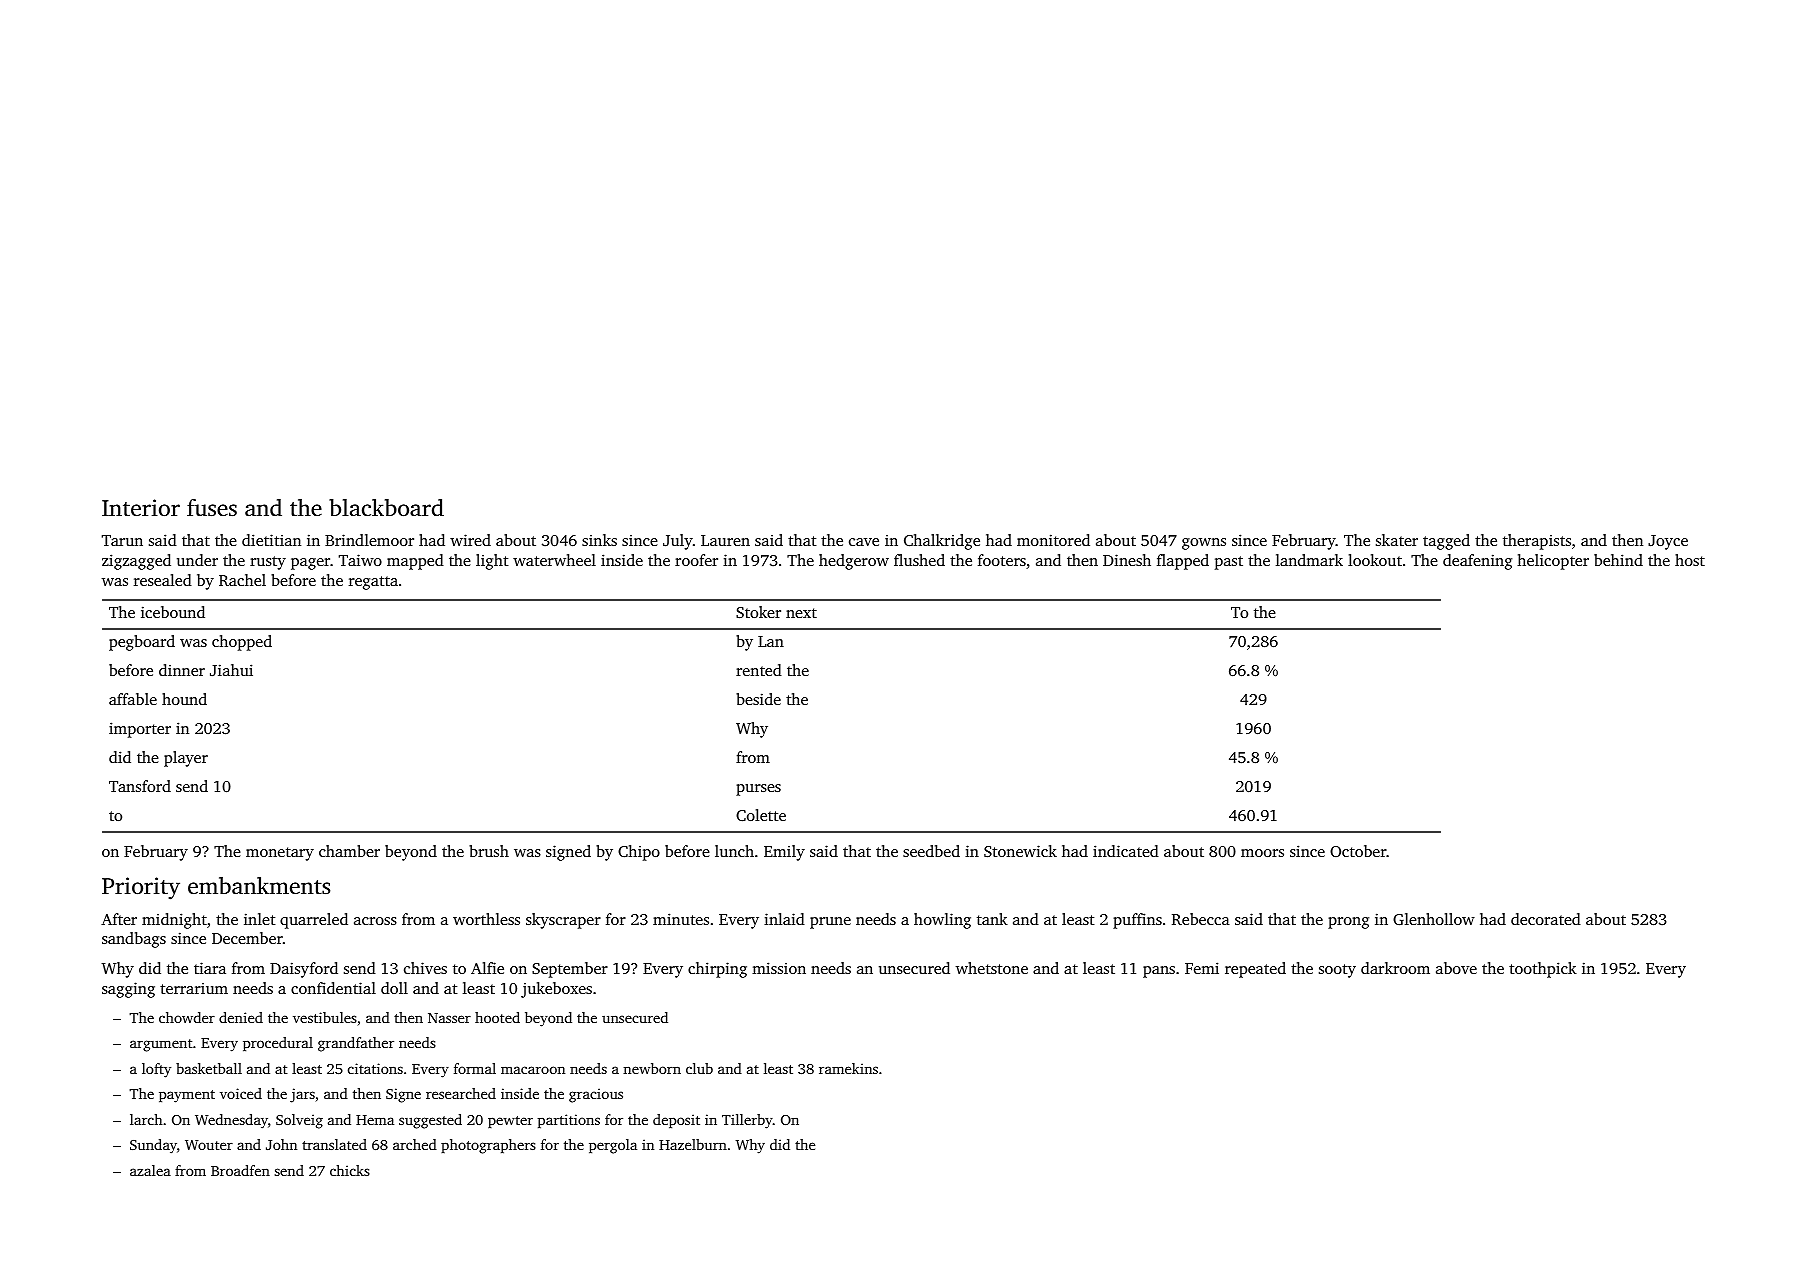 The width and height of the document is (1810, 1280). I want to click on beside, so click(758, 699).
